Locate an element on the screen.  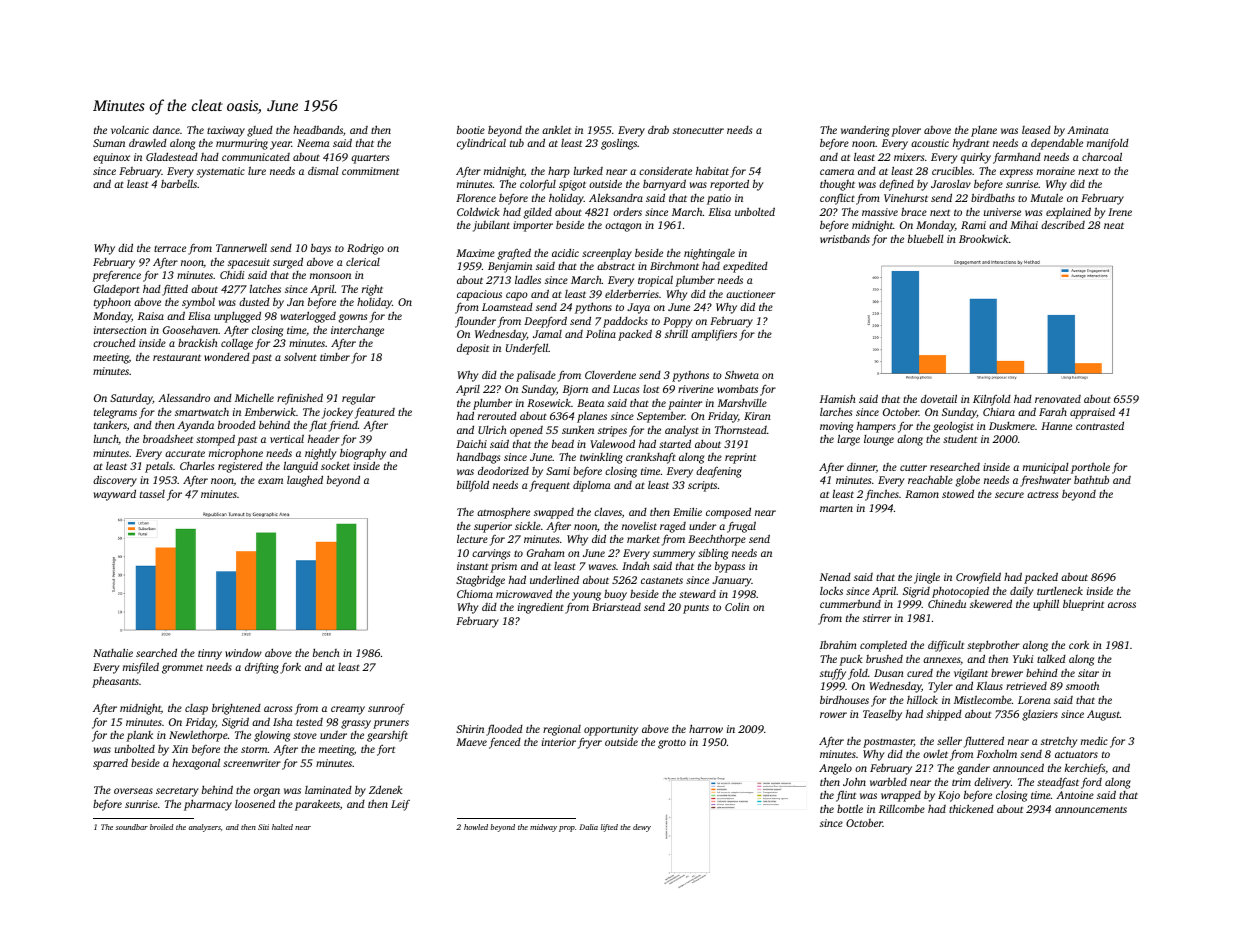
screenplay is located at coordinates (607, 254).
